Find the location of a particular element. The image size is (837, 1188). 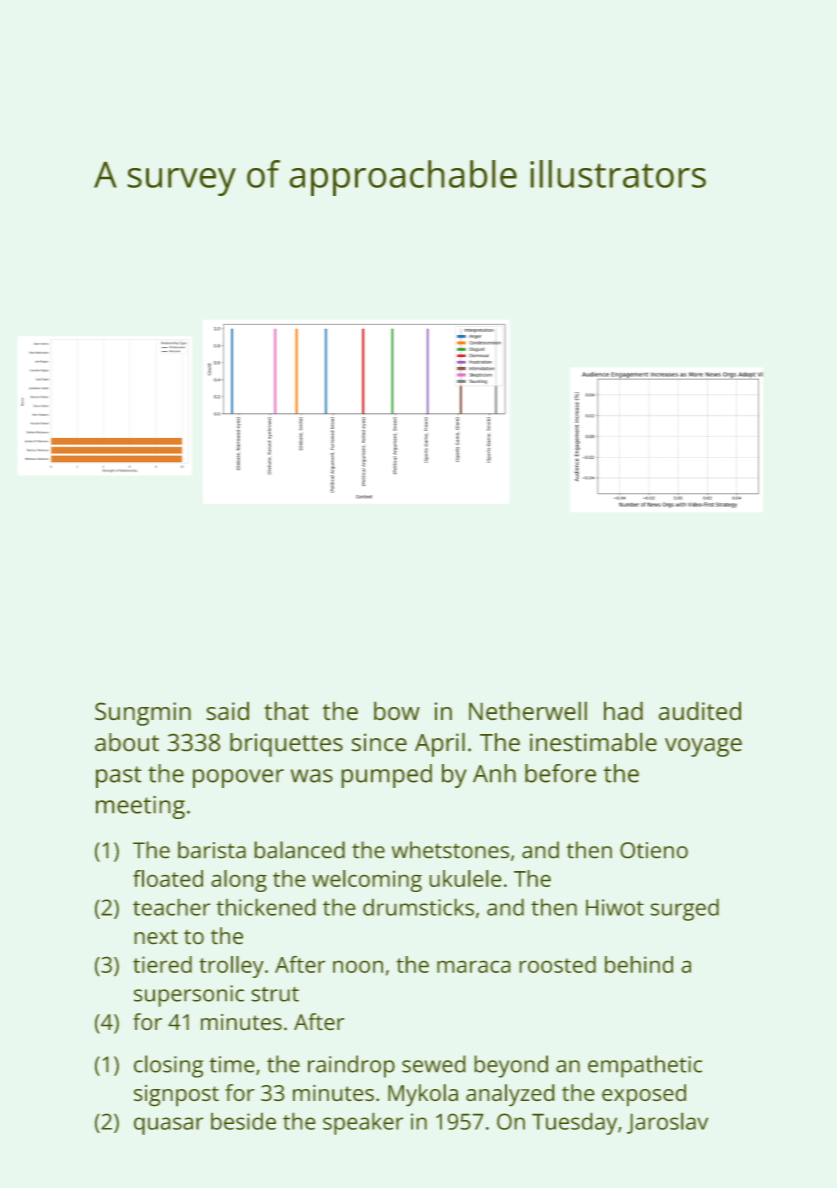

surged is located at coordinates (684, 909).
